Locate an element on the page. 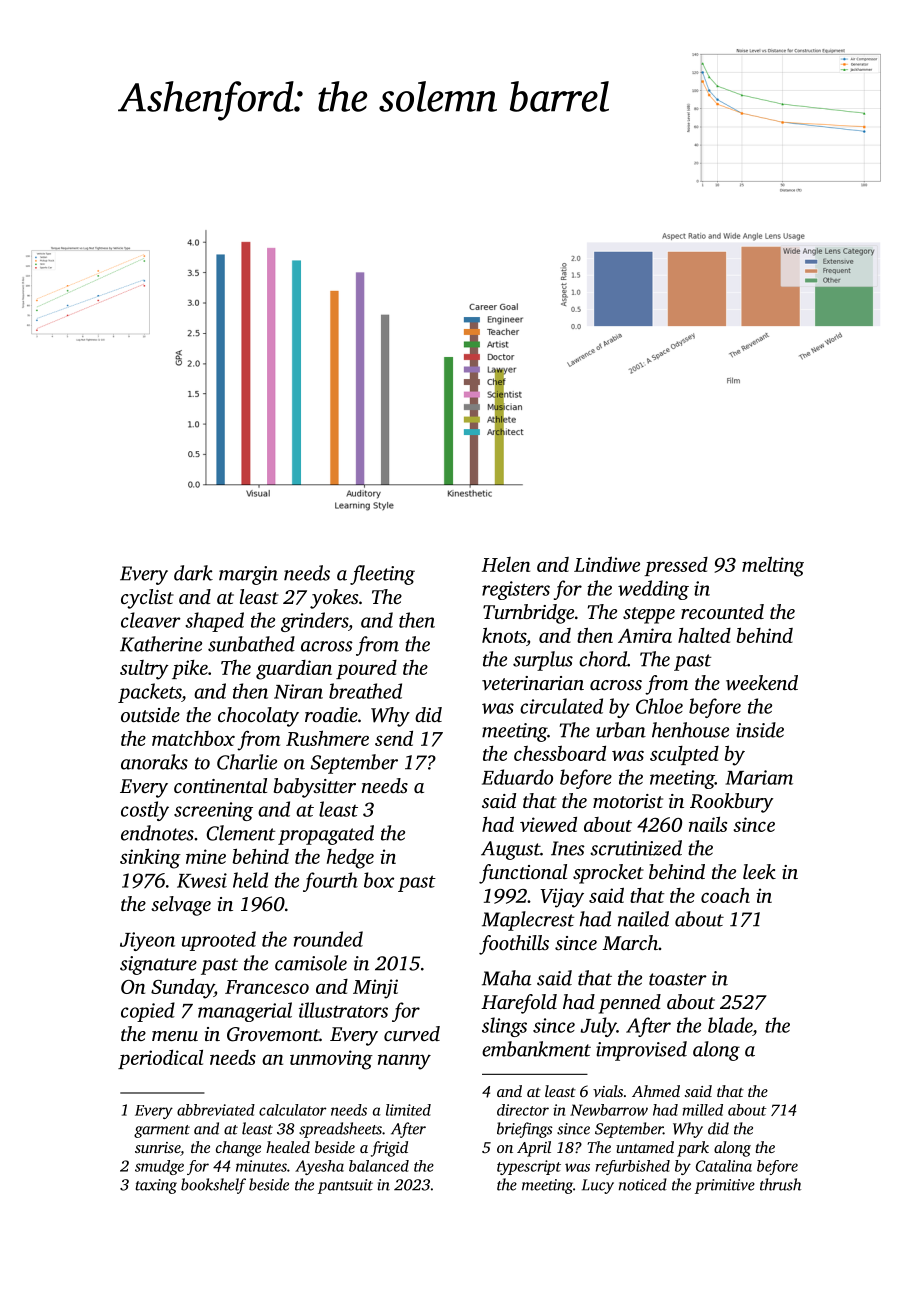 The image size is (924, 1311). foothills is located at coordinates (514, 945).
